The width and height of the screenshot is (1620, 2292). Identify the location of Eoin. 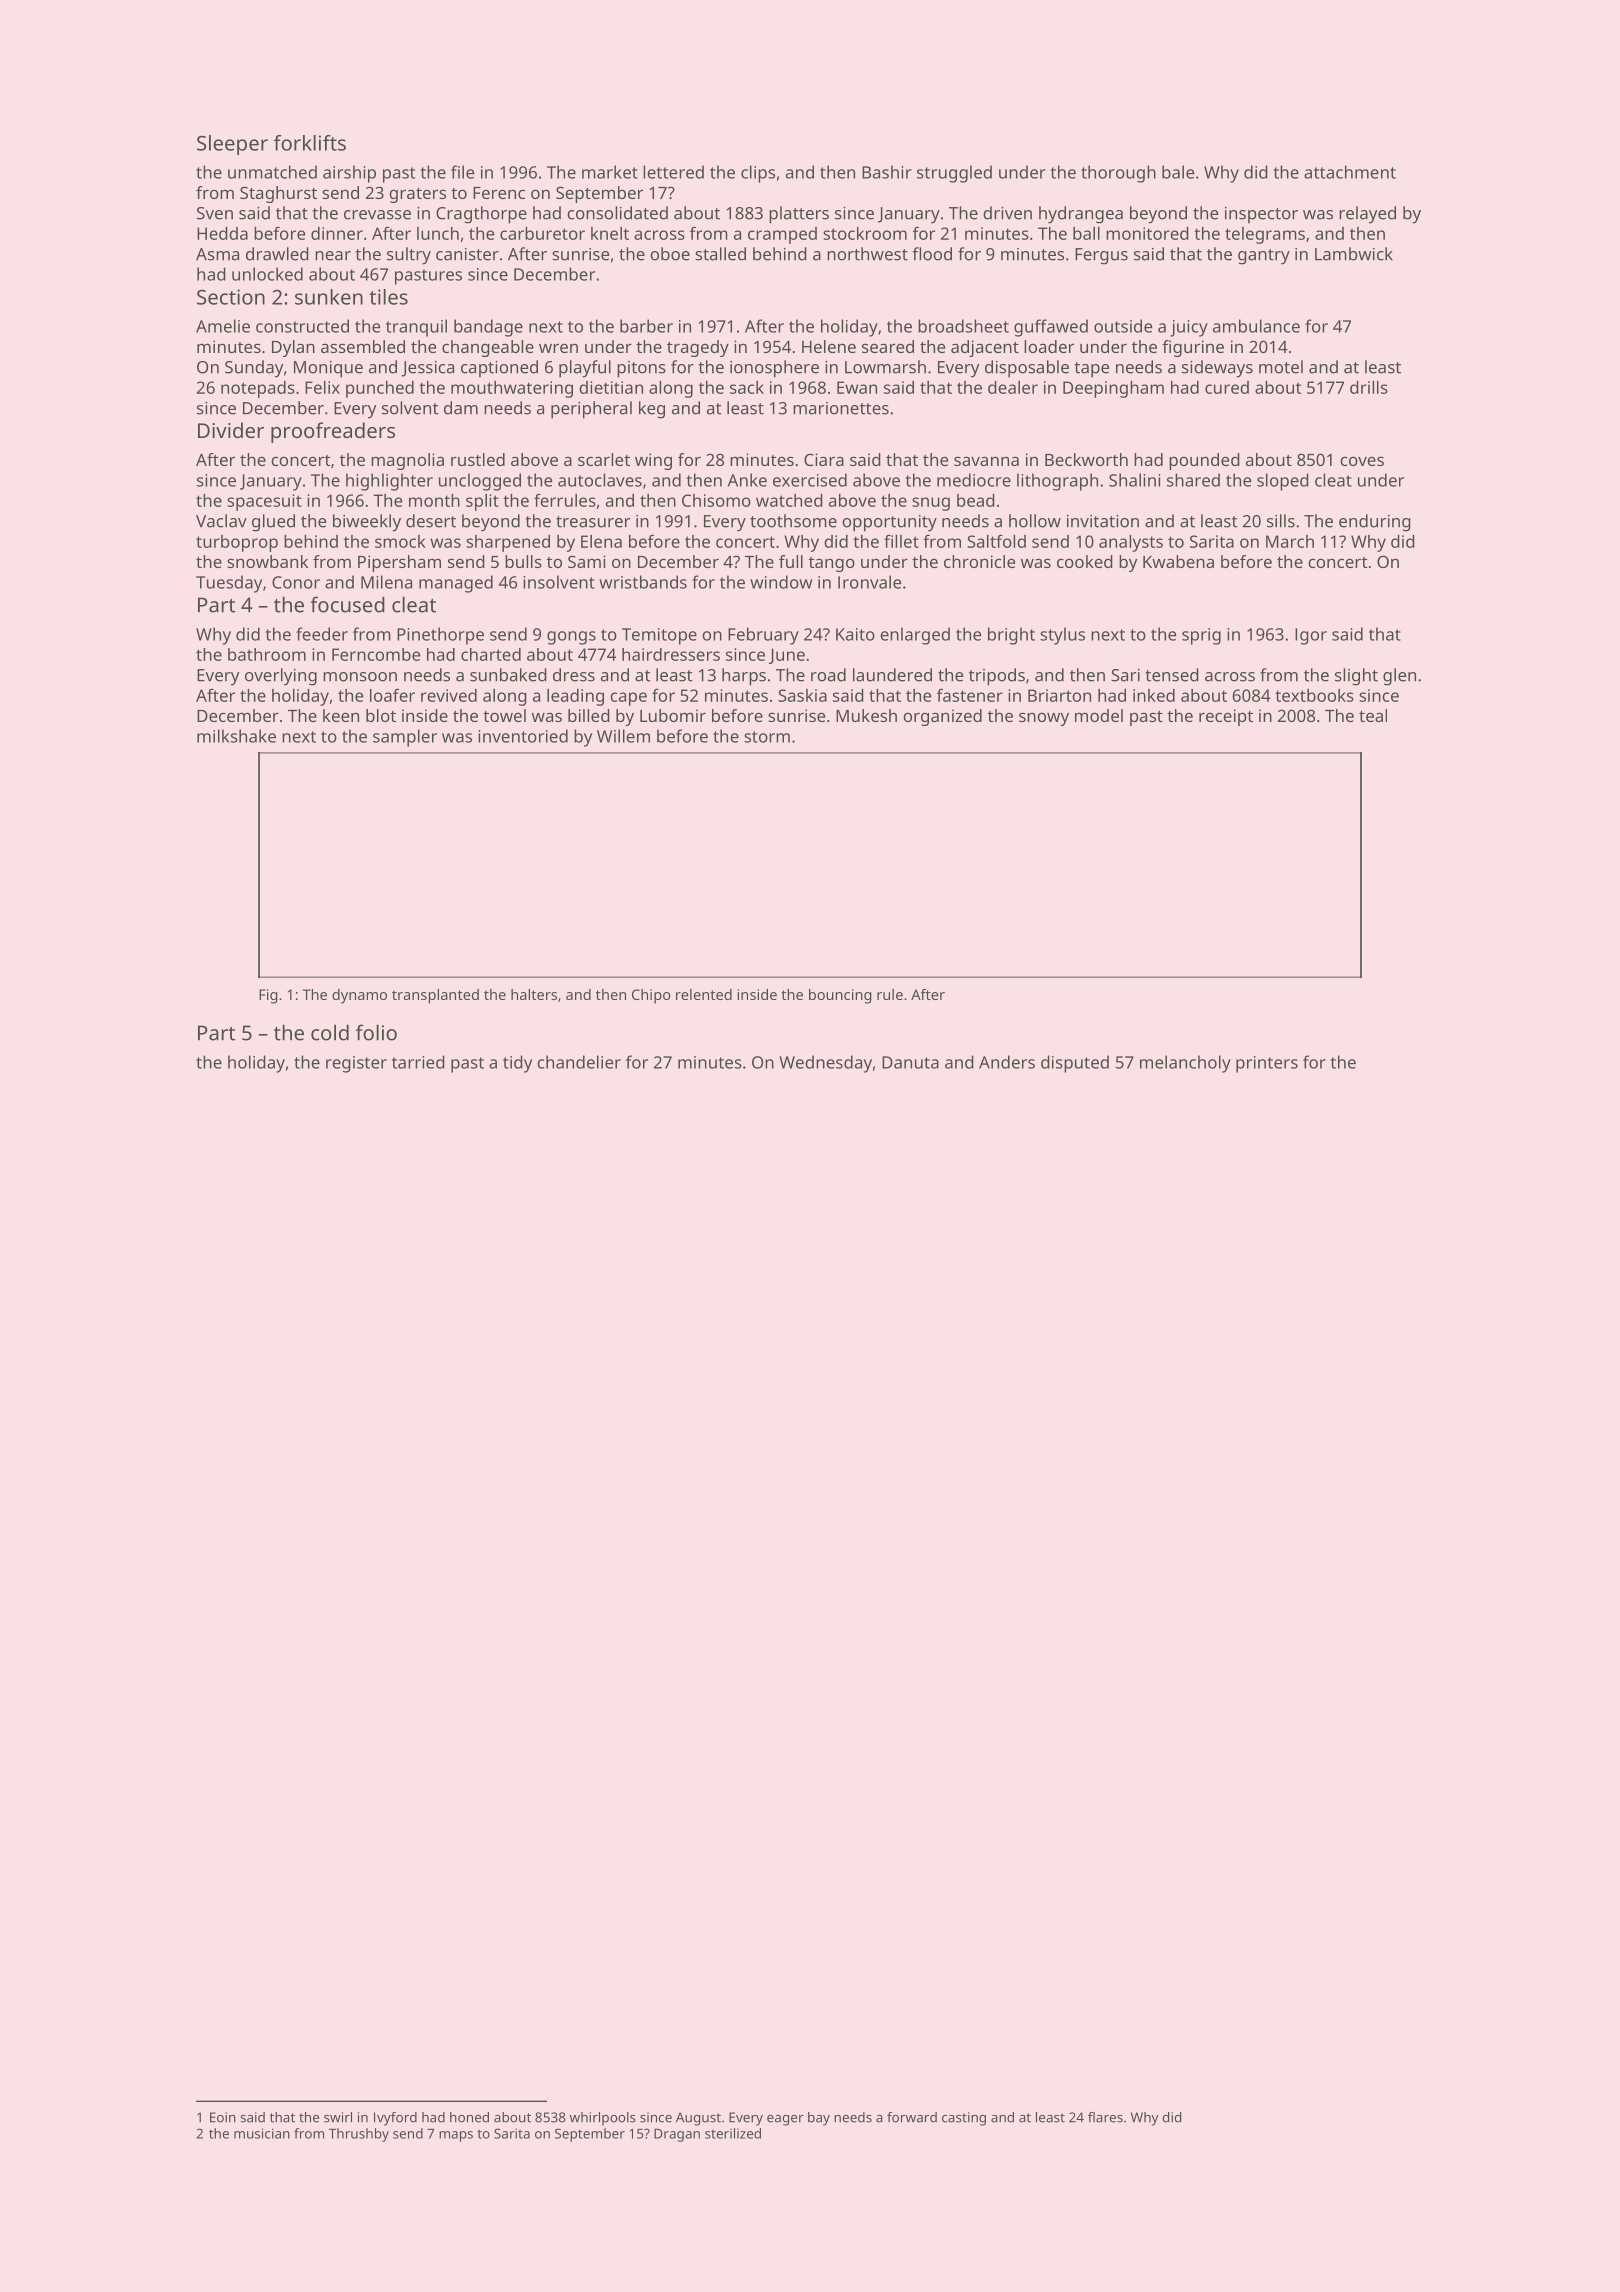
(223, 2117).
